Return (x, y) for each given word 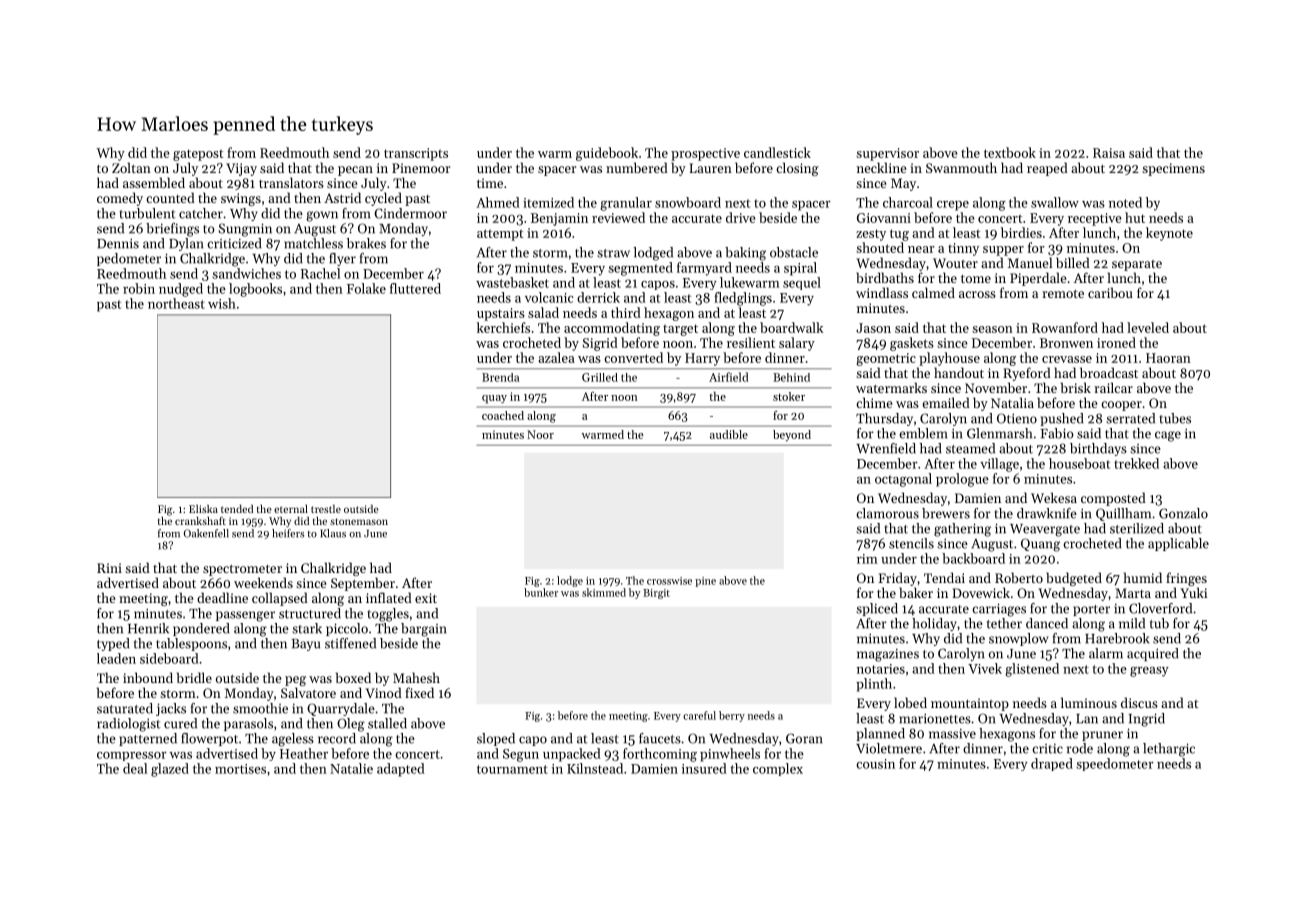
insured (704, 768)
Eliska (203, 509)
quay (494, 399)
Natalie (351, 768)
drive (741, 217)
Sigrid (600, 344)
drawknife (1047, 513)
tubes (1175, 418)
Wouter (955, 263)
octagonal (903, 480)
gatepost (198, 155)
